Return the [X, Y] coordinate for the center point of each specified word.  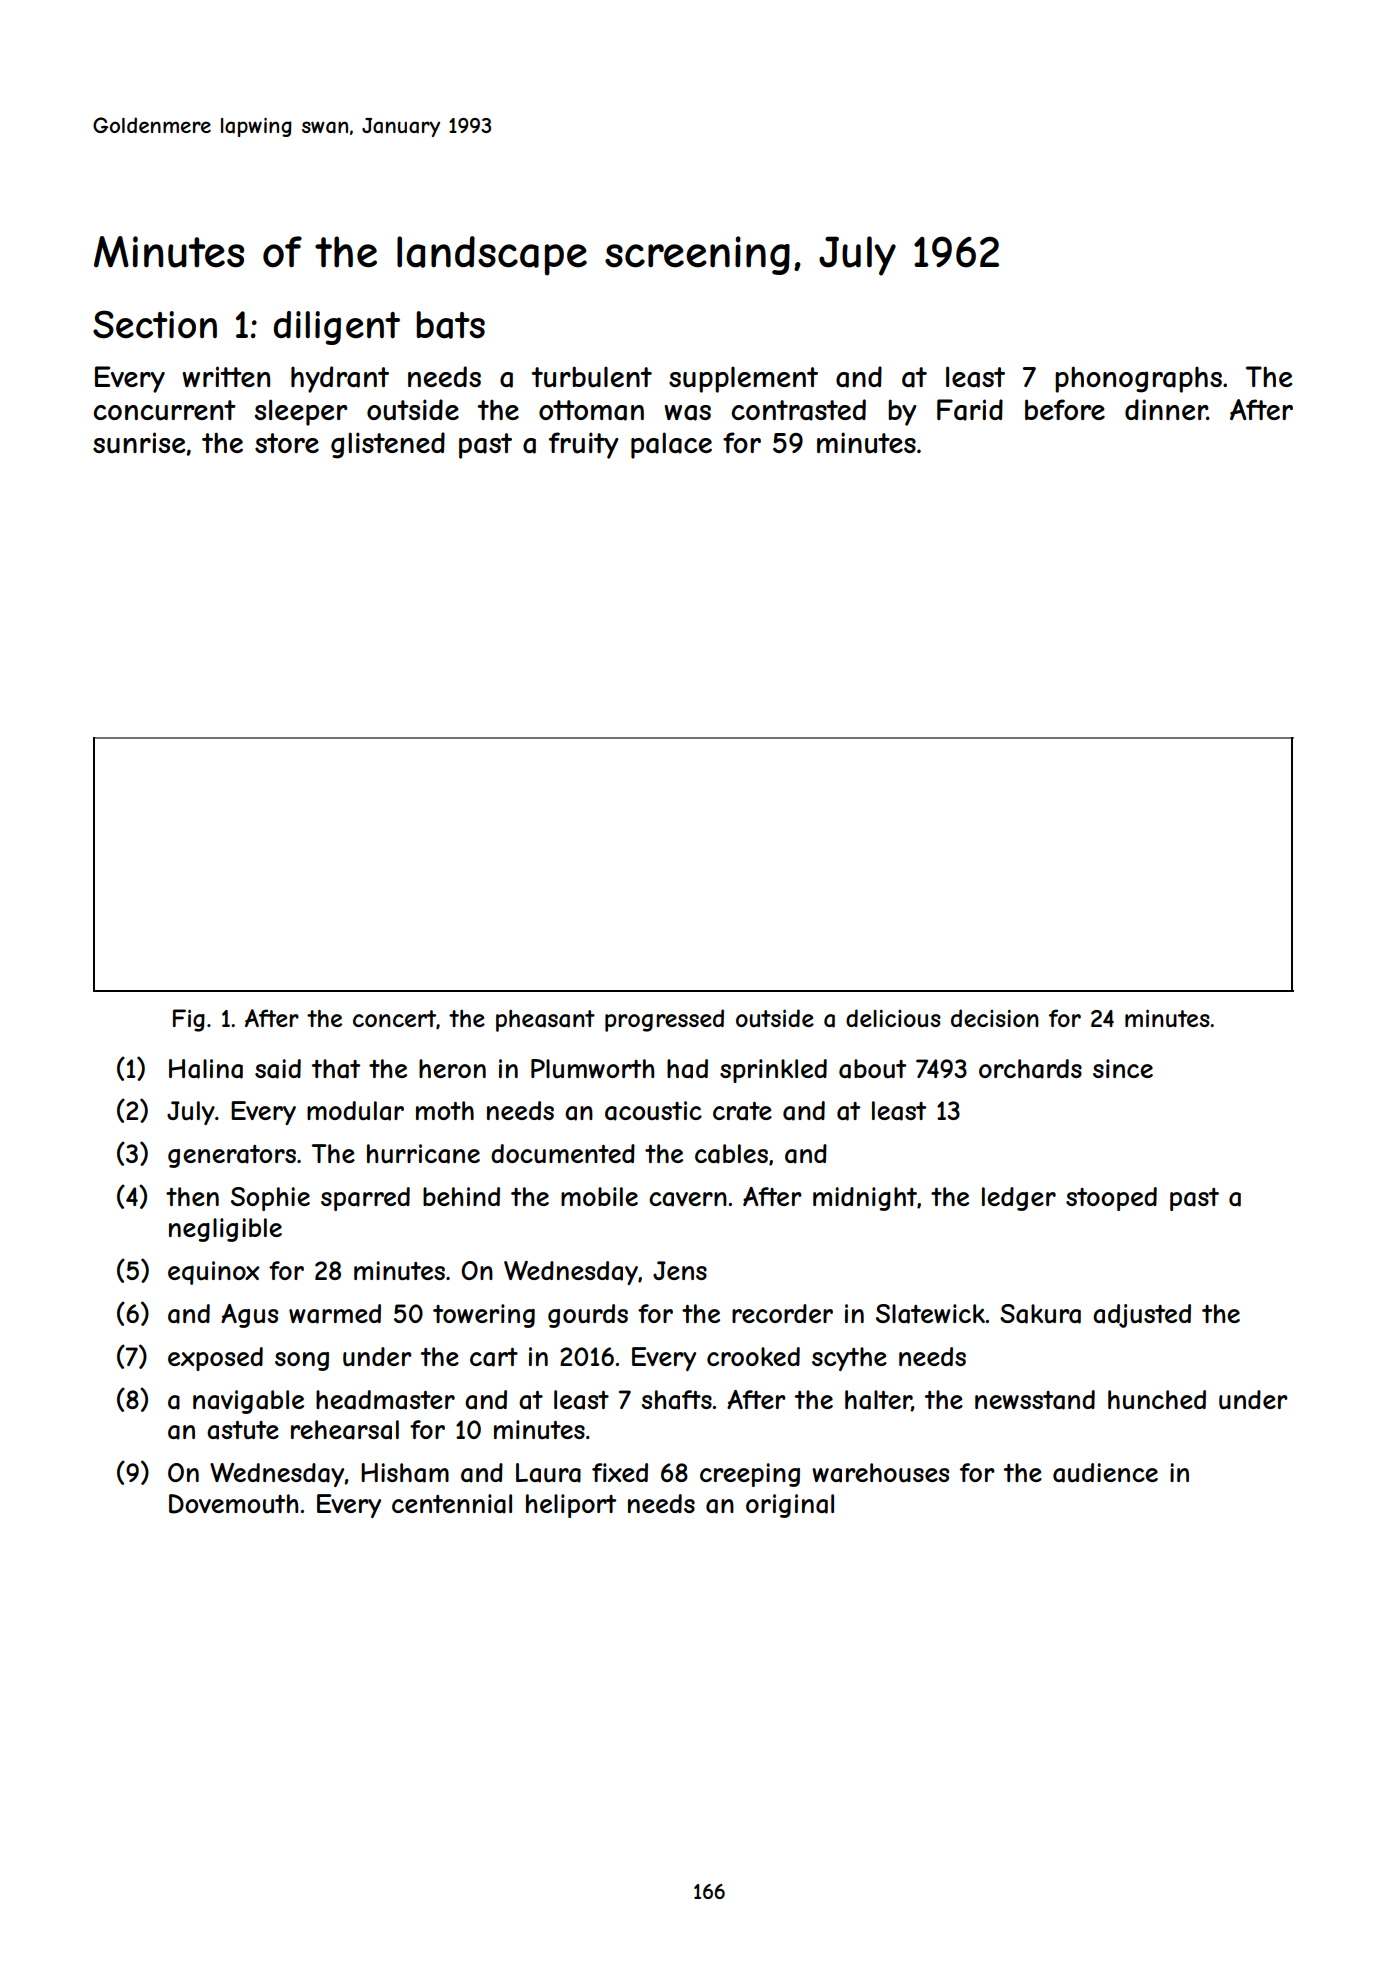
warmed [335, 1314]
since [1123, 1068]
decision [995, 1018]
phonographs [1138, 379]
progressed [664, 1020]
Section [155, 324]
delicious [893, 1018]
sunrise [139, 443]
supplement [743, 379]
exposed [215, 1359]
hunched [1157, 1399]
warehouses [880, 1473]
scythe [849, 1359]
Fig [189, 1020]
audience [1105, 1473]
